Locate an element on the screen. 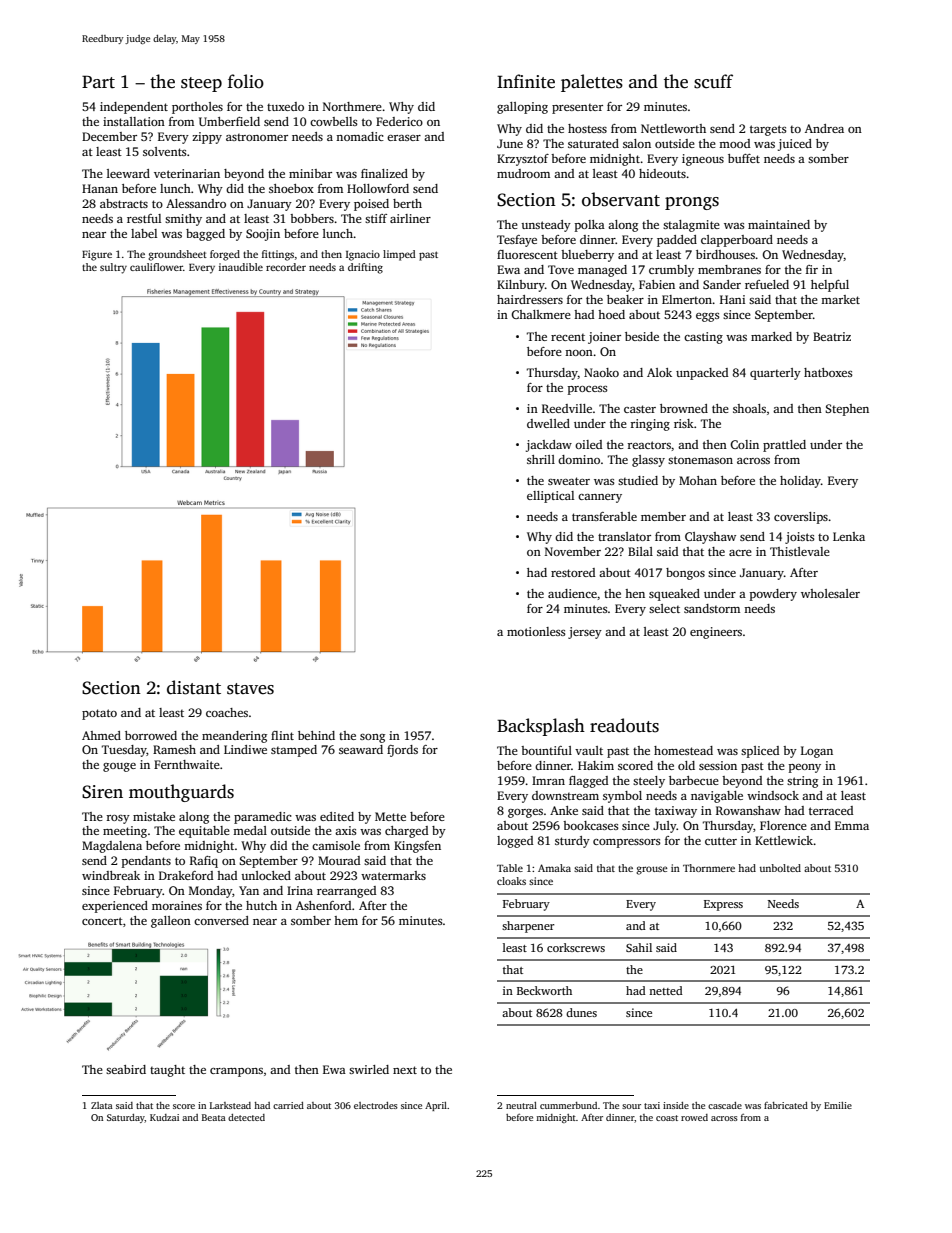 This screenshot has width=952, height=1233. recorder is located at coordinates (286, 267).
